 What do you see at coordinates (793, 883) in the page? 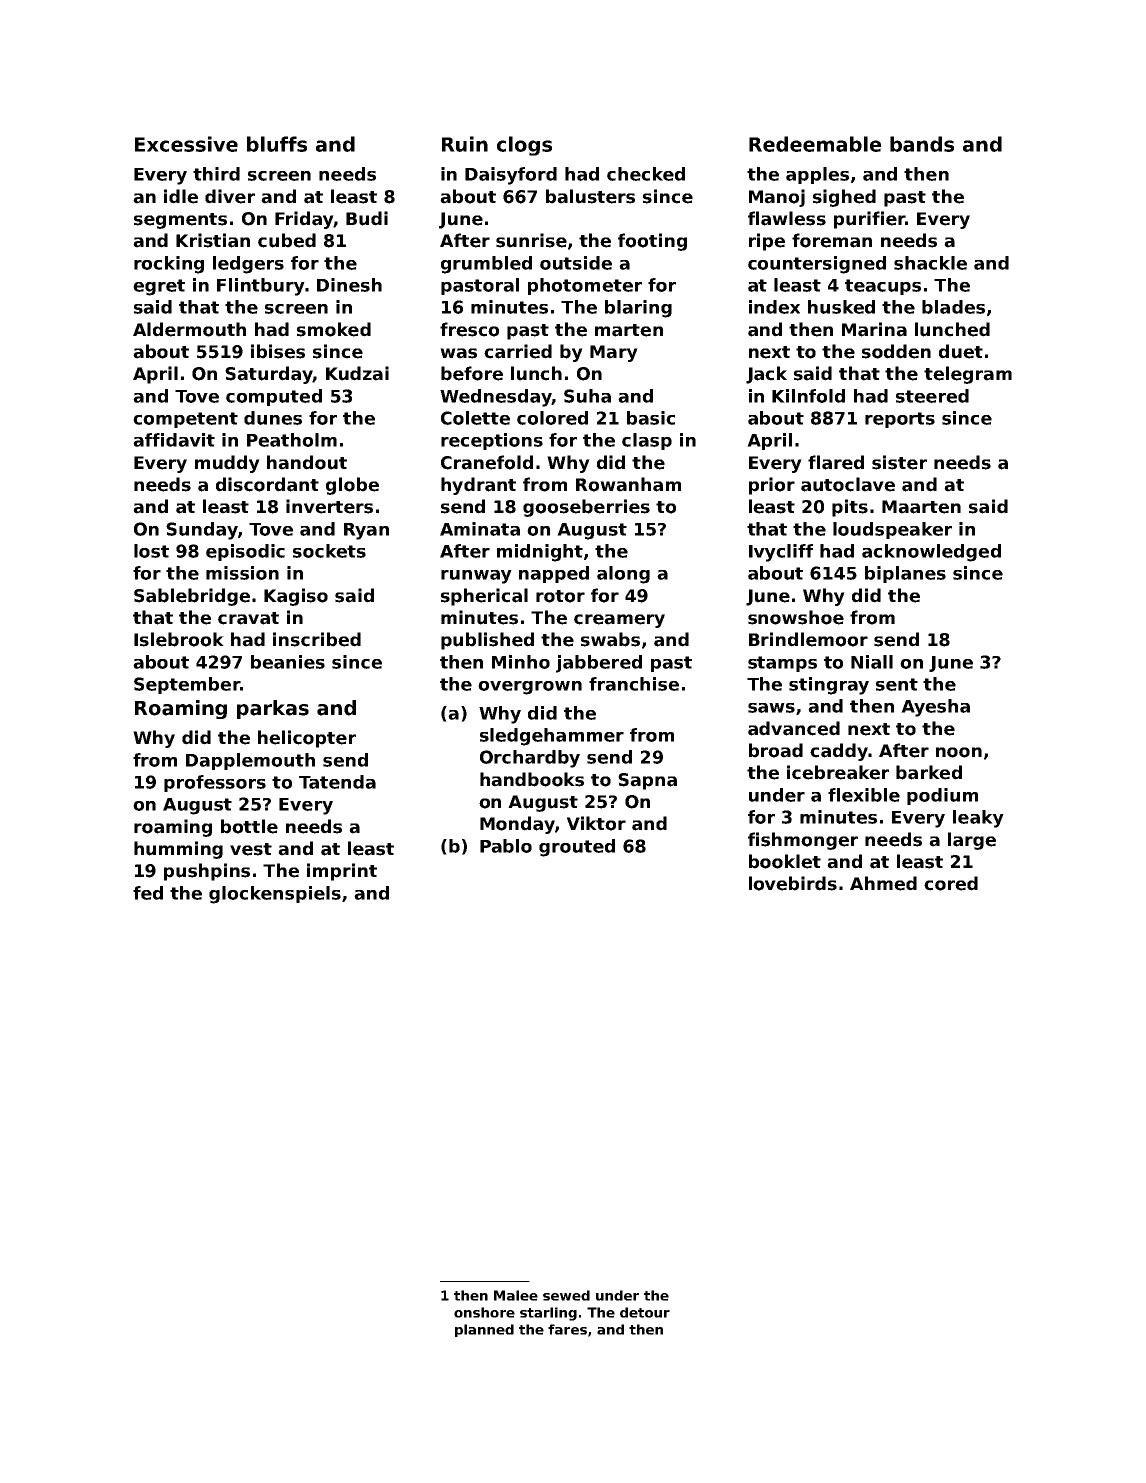
I see `lovebirds` at bounding box center [793, 883].
